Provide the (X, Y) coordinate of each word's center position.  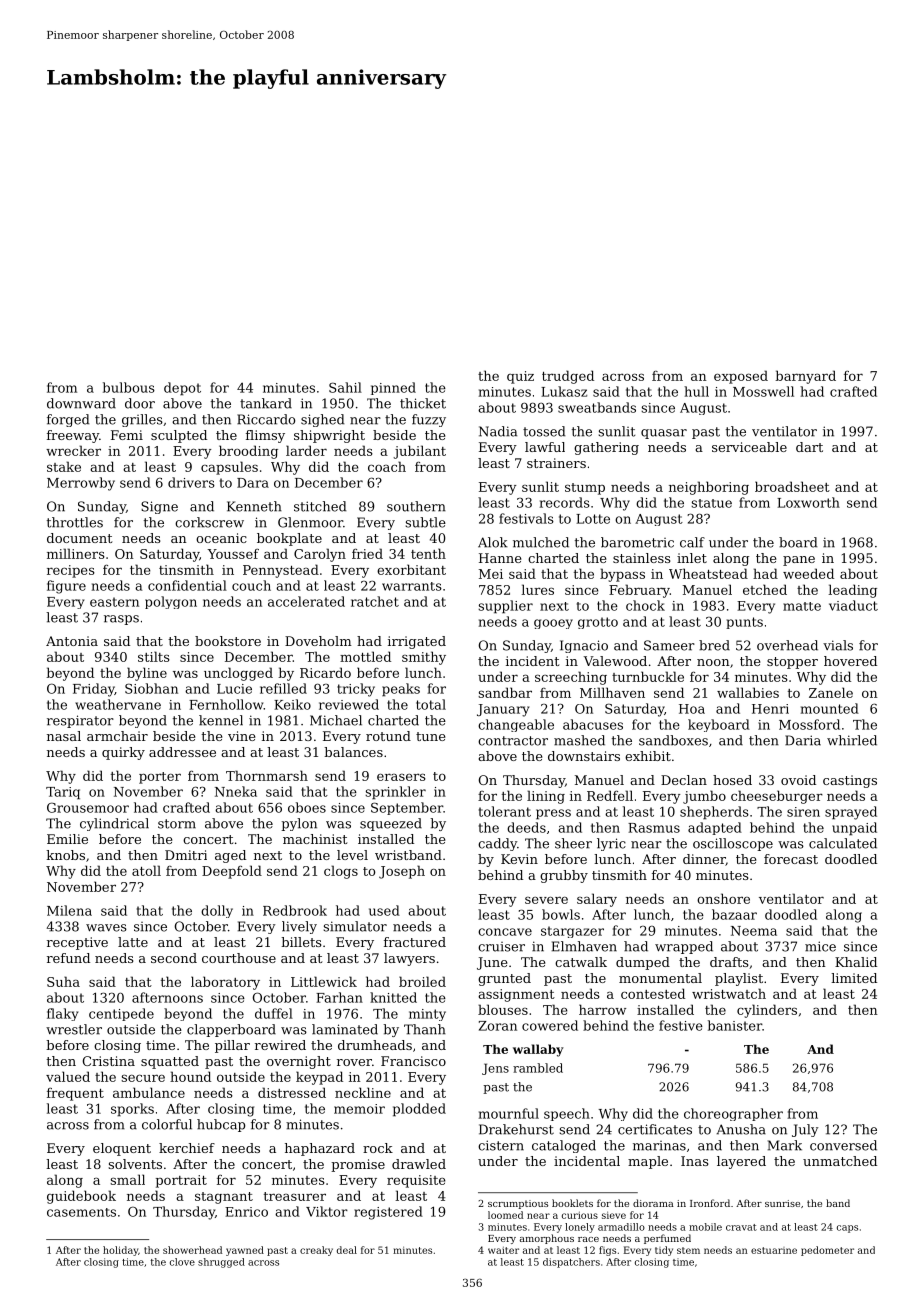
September (407, 808)
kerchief (187, 1148)
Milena (69, 910)
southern (416, 506)
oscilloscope (733, 844)
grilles (142, 420)
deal (347, 1250)
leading (852, 591)
